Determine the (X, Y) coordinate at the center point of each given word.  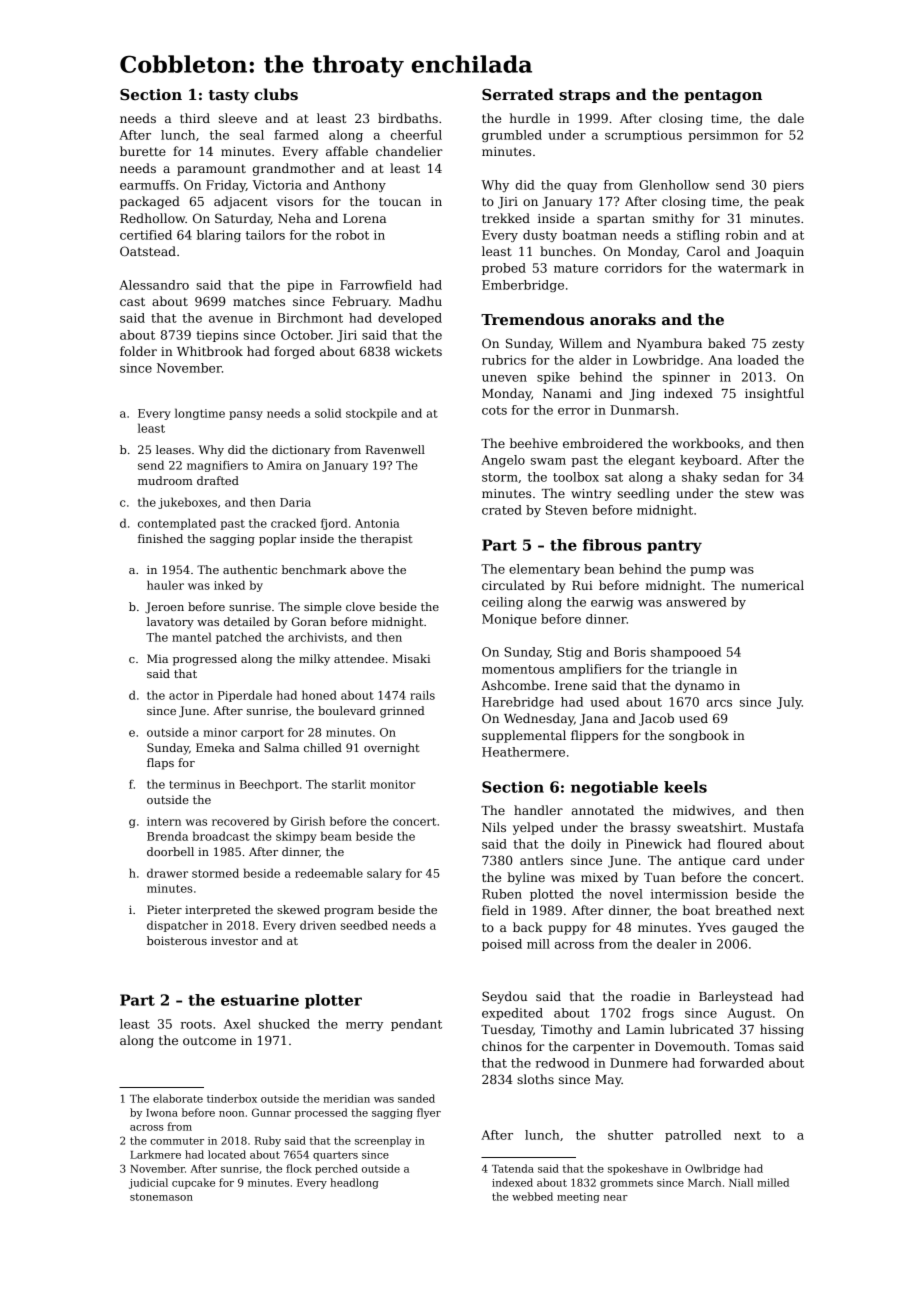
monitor (393, 784)
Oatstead (148, 251)
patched (239, 638)
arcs (719, 703)
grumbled (512, 136)
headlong (354, 1183)
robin (742, 235)
